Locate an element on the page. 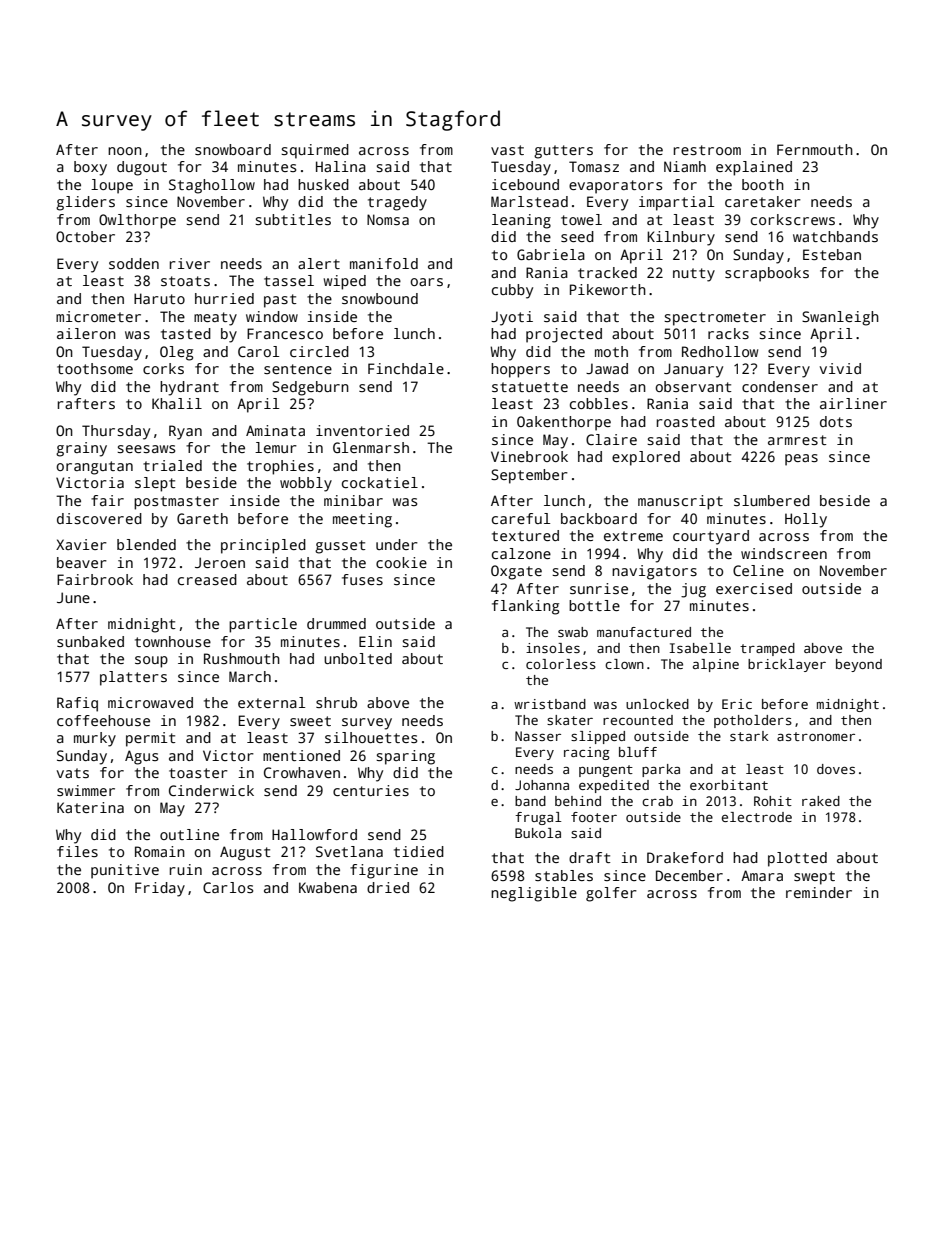 The image size is (952, 1233). Carlos is located at coordinates (228, 887).
